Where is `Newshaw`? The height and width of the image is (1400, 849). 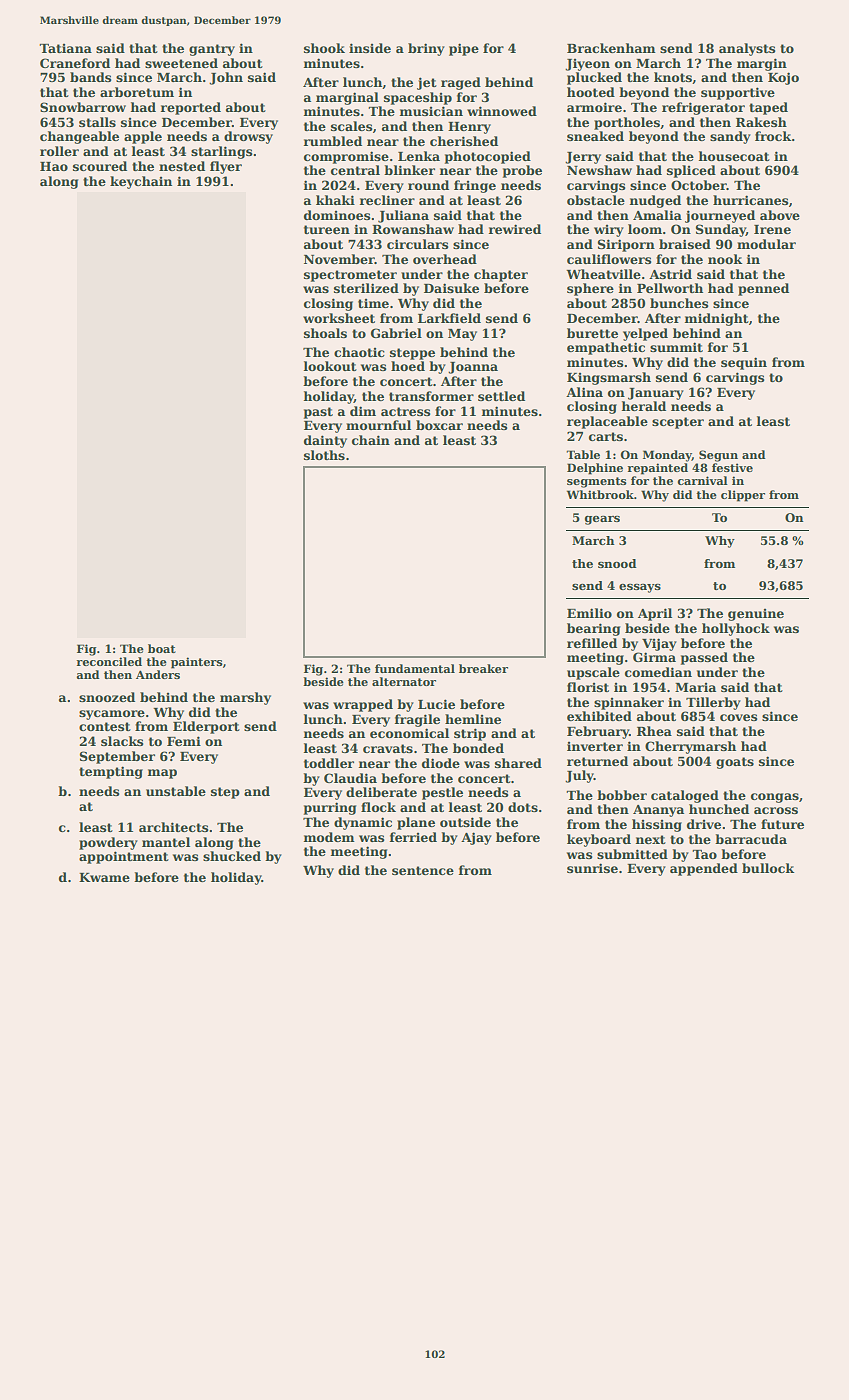 Newshaw is located at coordinates (599, 170).
